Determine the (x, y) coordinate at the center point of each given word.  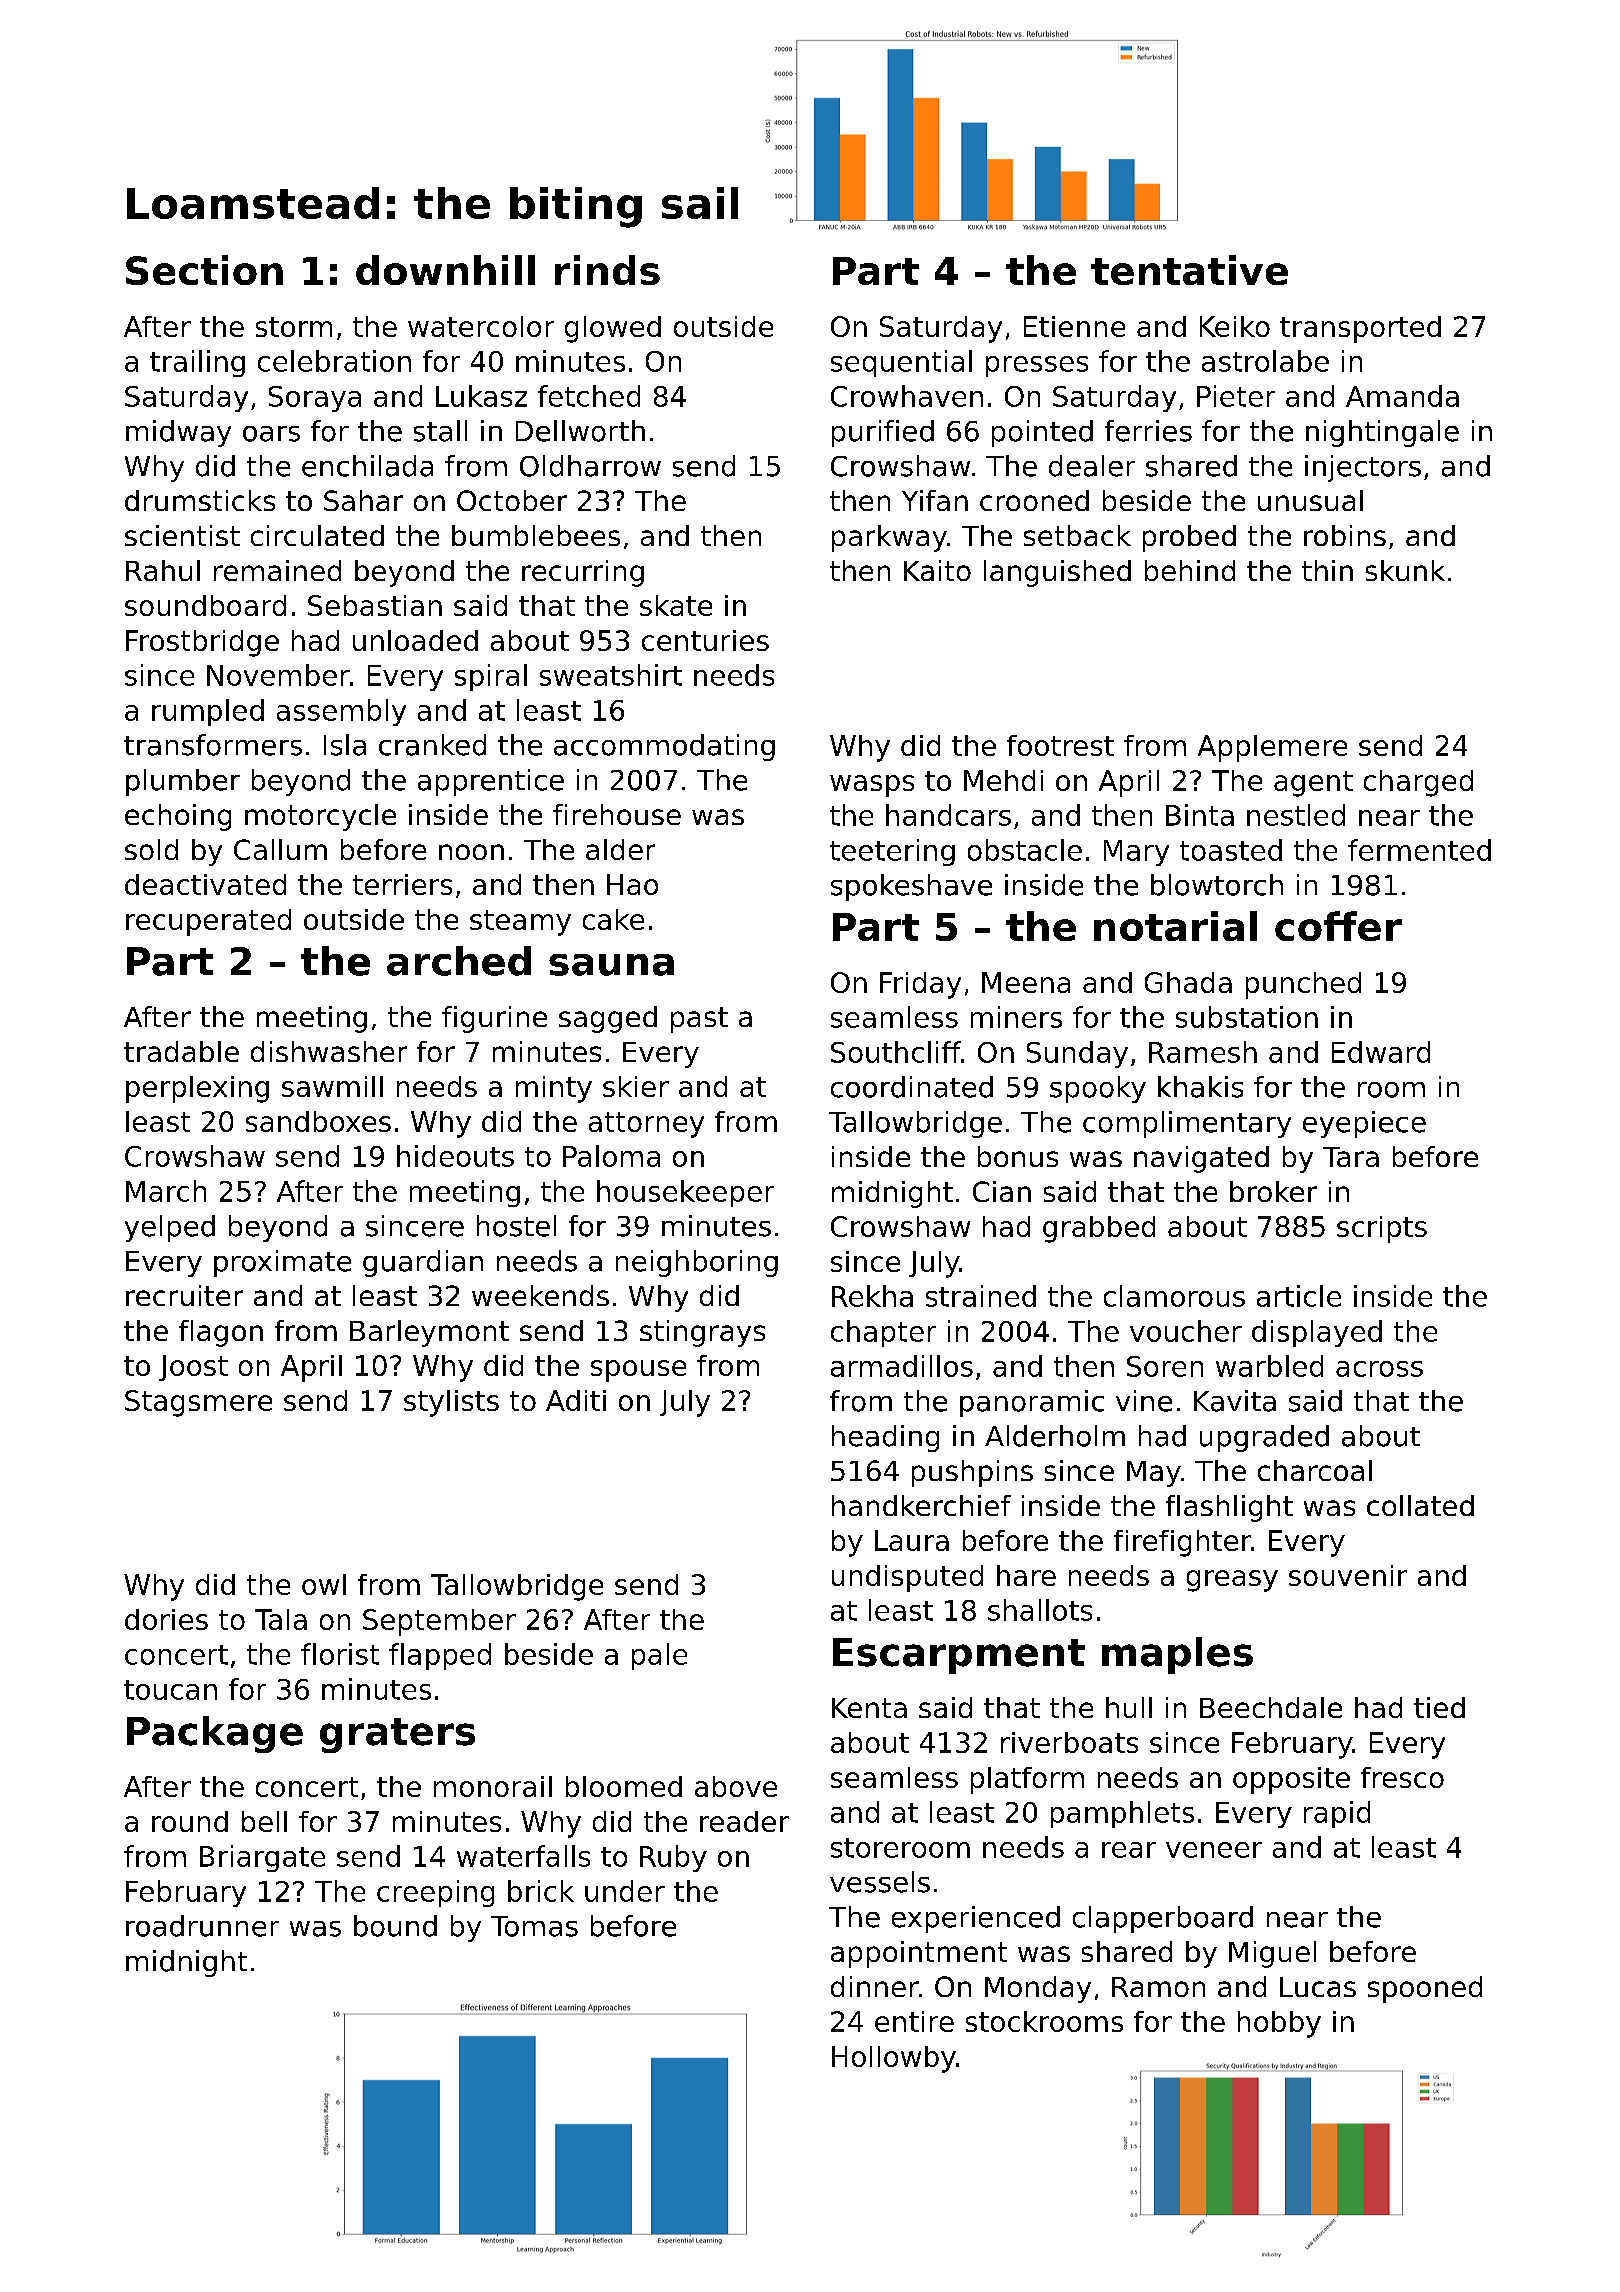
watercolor (481, 326)
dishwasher (329, 1051)
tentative (1189, 270)
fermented (1419, 850)
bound (395, 1926)
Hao (632, 884)
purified (883, 433)
